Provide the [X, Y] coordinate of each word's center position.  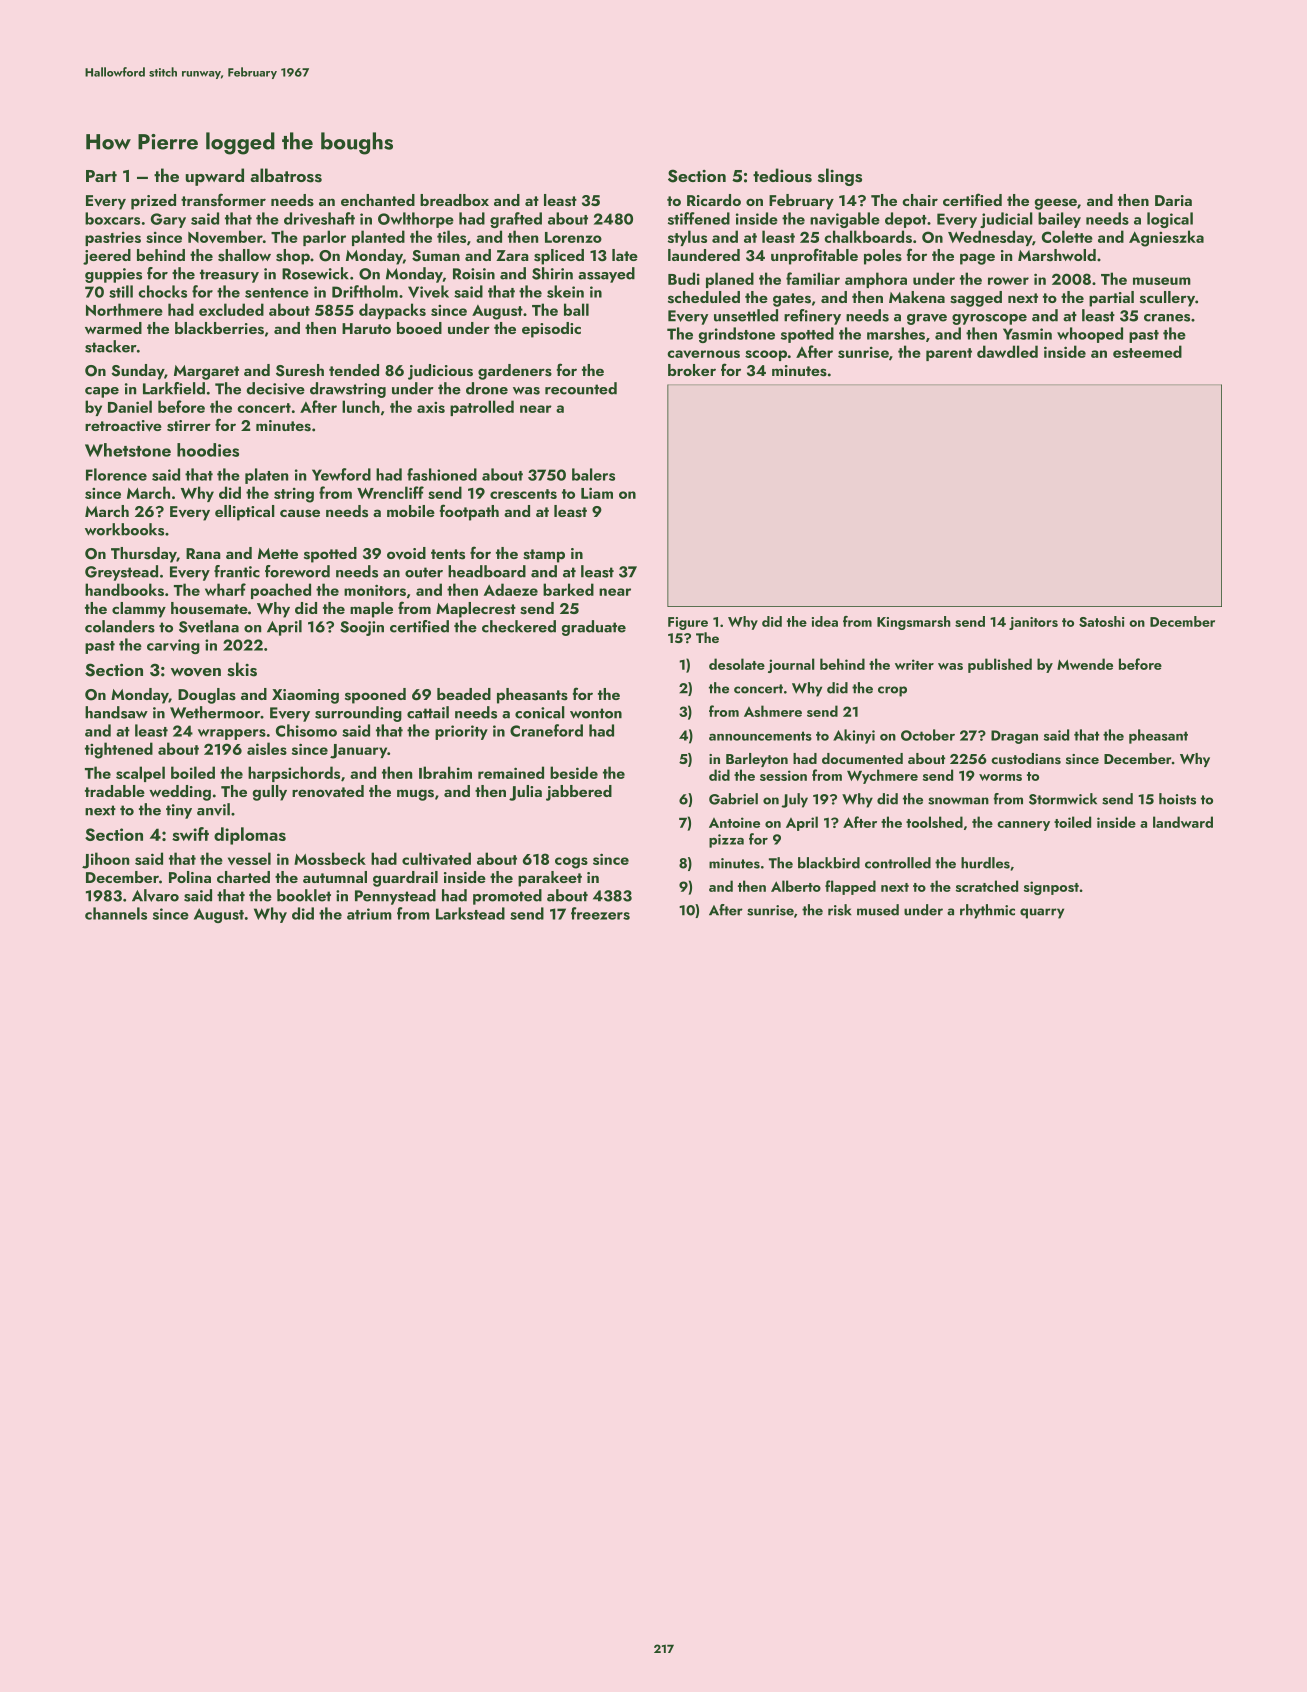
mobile [411, 511]
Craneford [546, 730]
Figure [688, 623]
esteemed [1147, 351]
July [794, 800]
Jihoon [105, 860]
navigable [845, 220]
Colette [1067, 236]
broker [692, 370]
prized [153, 202]
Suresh [300, 370]
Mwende [1085, 664]
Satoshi [1101, 621]
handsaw [116, 712]
